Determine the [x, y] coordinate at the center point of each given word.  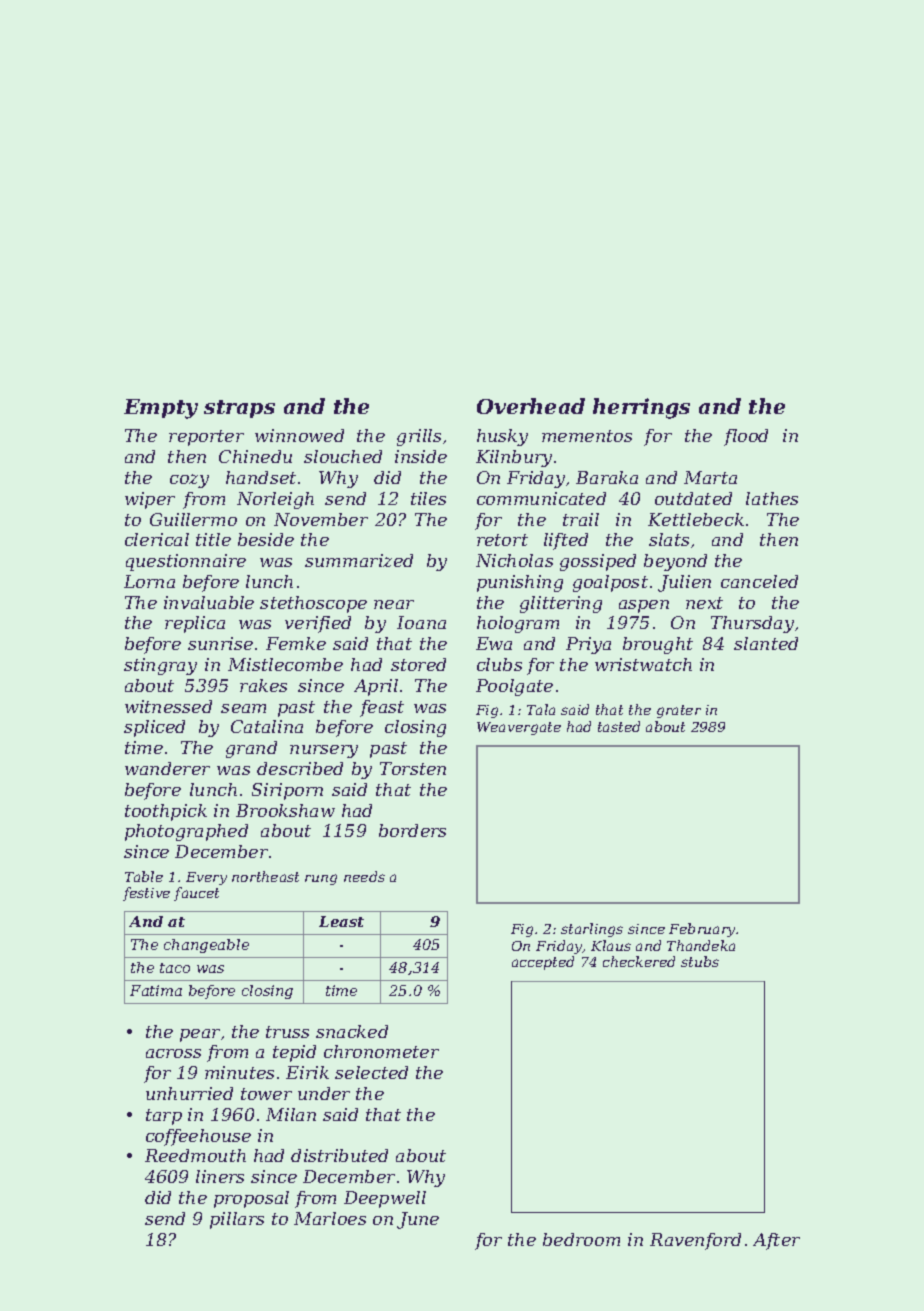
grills [419, 437]
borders [412, 830]
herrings [641, 408]
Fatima [156, 990]
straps [239, 409]
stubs [700, 961]
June [418, 1220]
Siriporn [287, 791]
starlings [592, 930]
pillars [237, 1220]
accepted [543, 963]
